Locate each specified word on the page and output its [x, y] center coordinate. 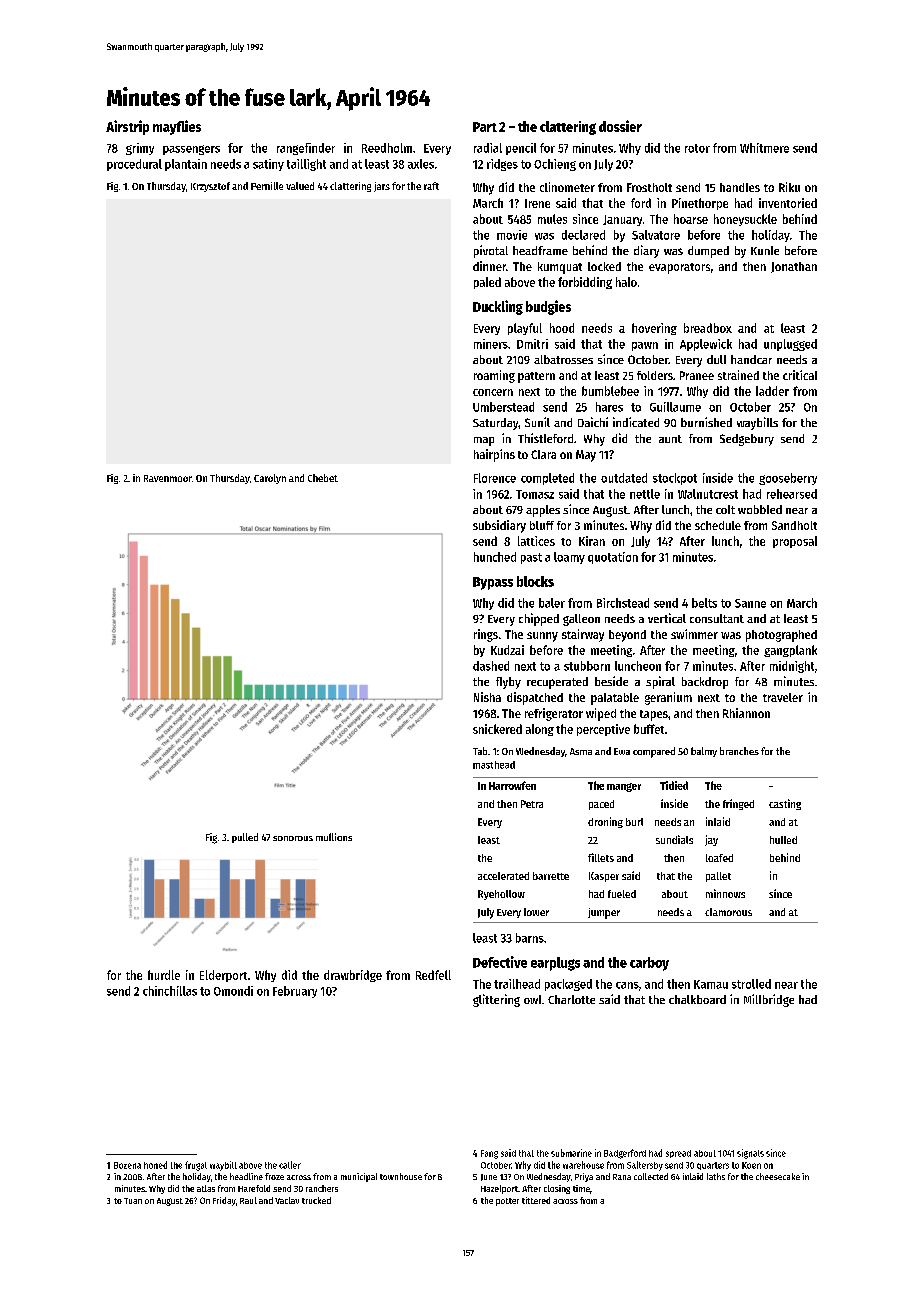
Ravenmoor [168, 478]
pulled [245, 838]
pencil [521, 149]
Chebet [323, 478]
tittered [536, 1200]
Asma [581, 751]
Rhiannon [746, 713]
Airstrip [127, 127]
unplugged [790, 345]
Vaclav [287, 1200]
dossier [620, 126]
